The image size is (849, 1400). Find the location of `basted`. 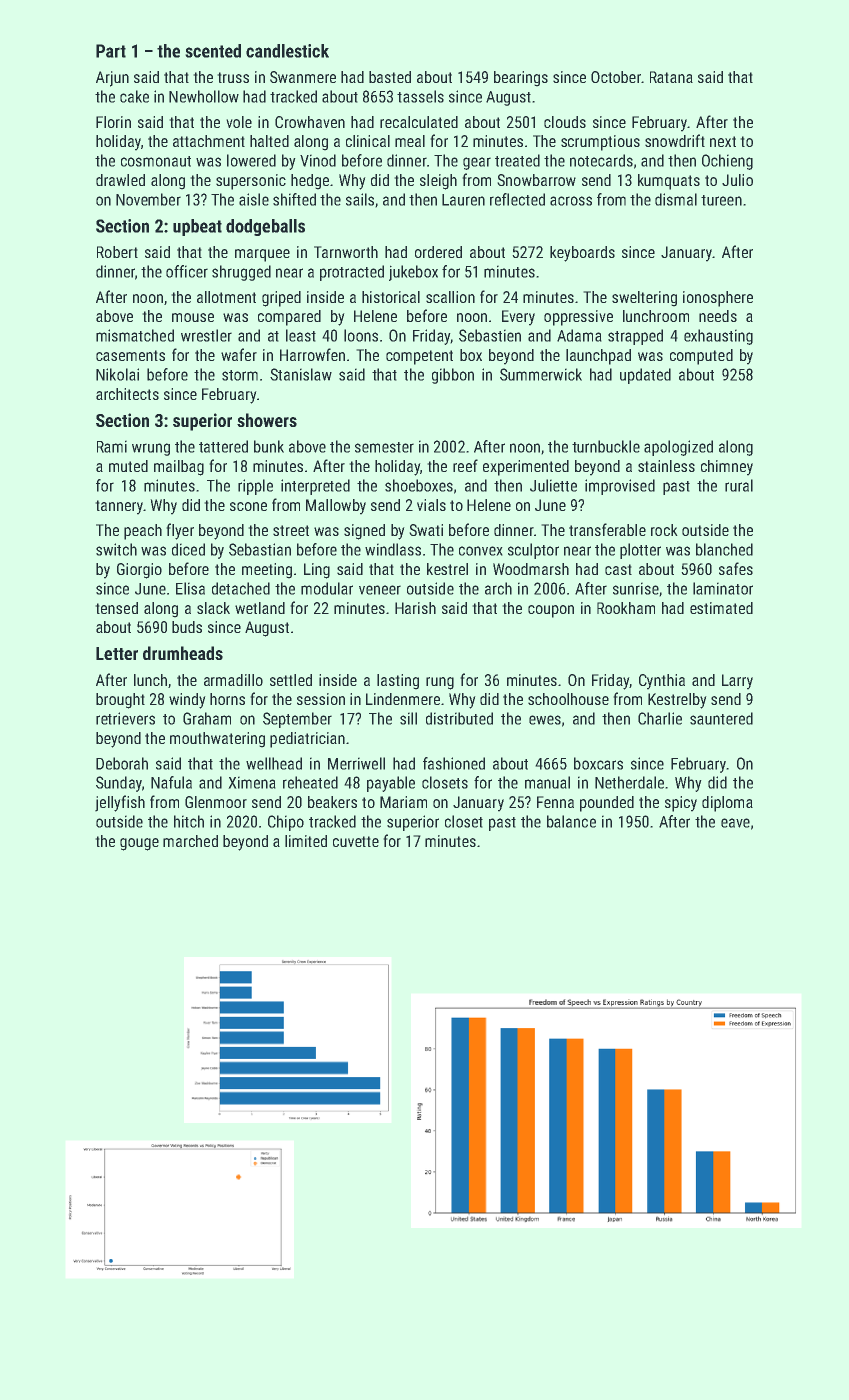

basted is located at coordinates (390, 77).
